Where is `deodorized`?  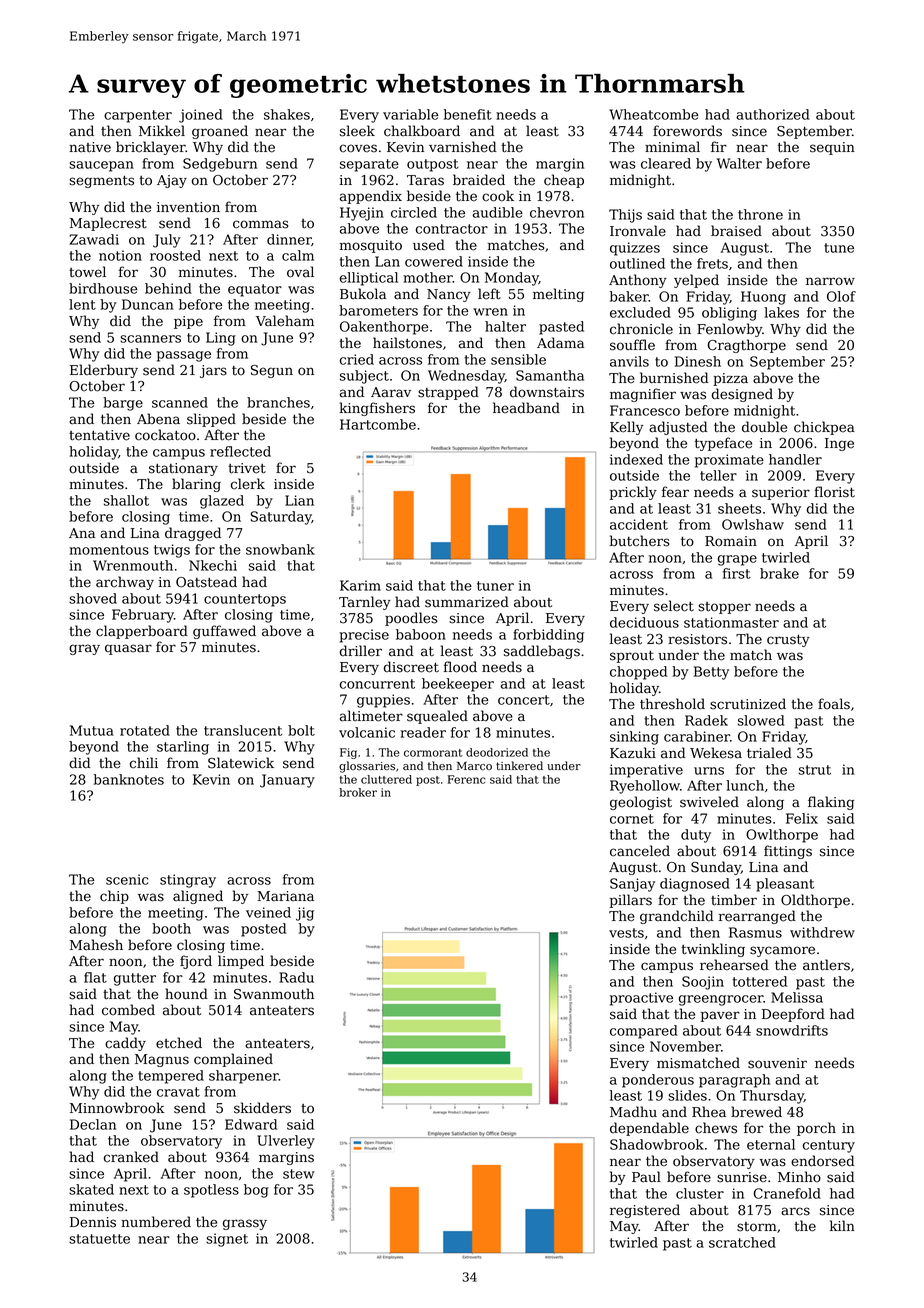 deodorized is located at coordinates (497, 752).
